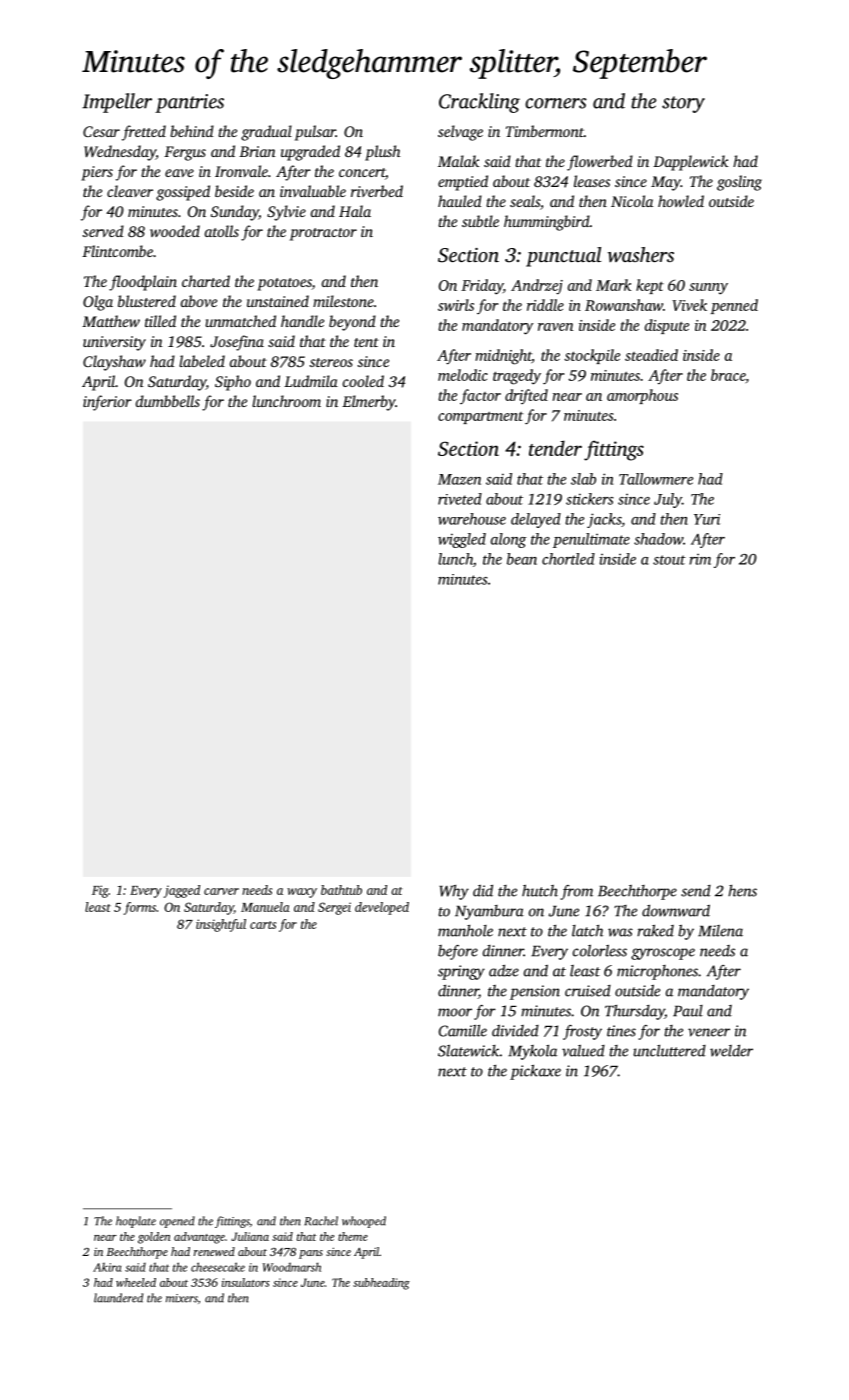  I want to click on uncluttered, so click(669, 1051).
